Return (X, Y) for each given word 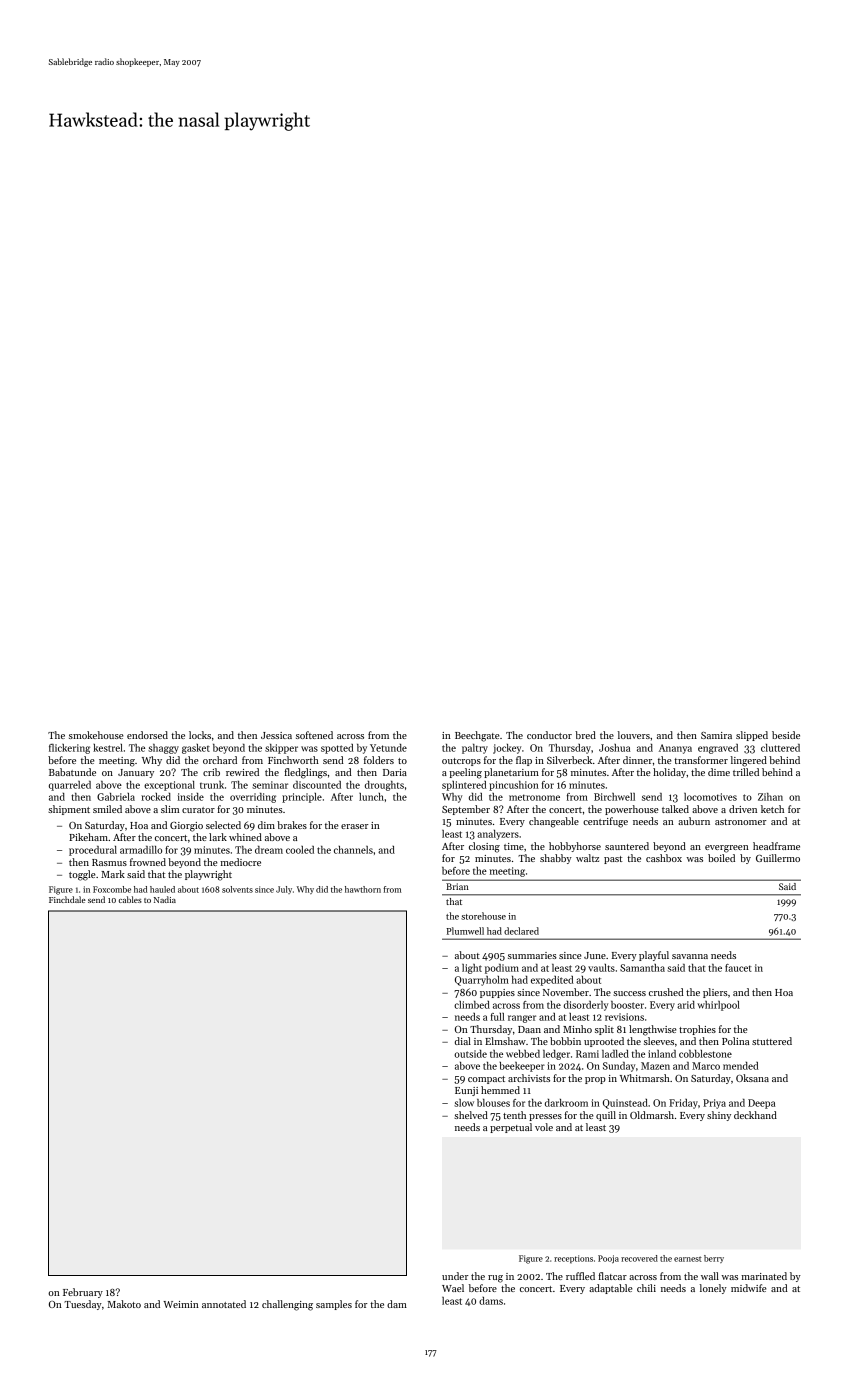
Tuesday (83, 1305)
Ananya (675, 749)
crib (211, 772)
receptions (573, 1259)
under (455, 1276)
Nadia (165, 899)
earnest (688, 1259)
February (83, 1293)
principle (302, 798)
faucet (738, 968)
